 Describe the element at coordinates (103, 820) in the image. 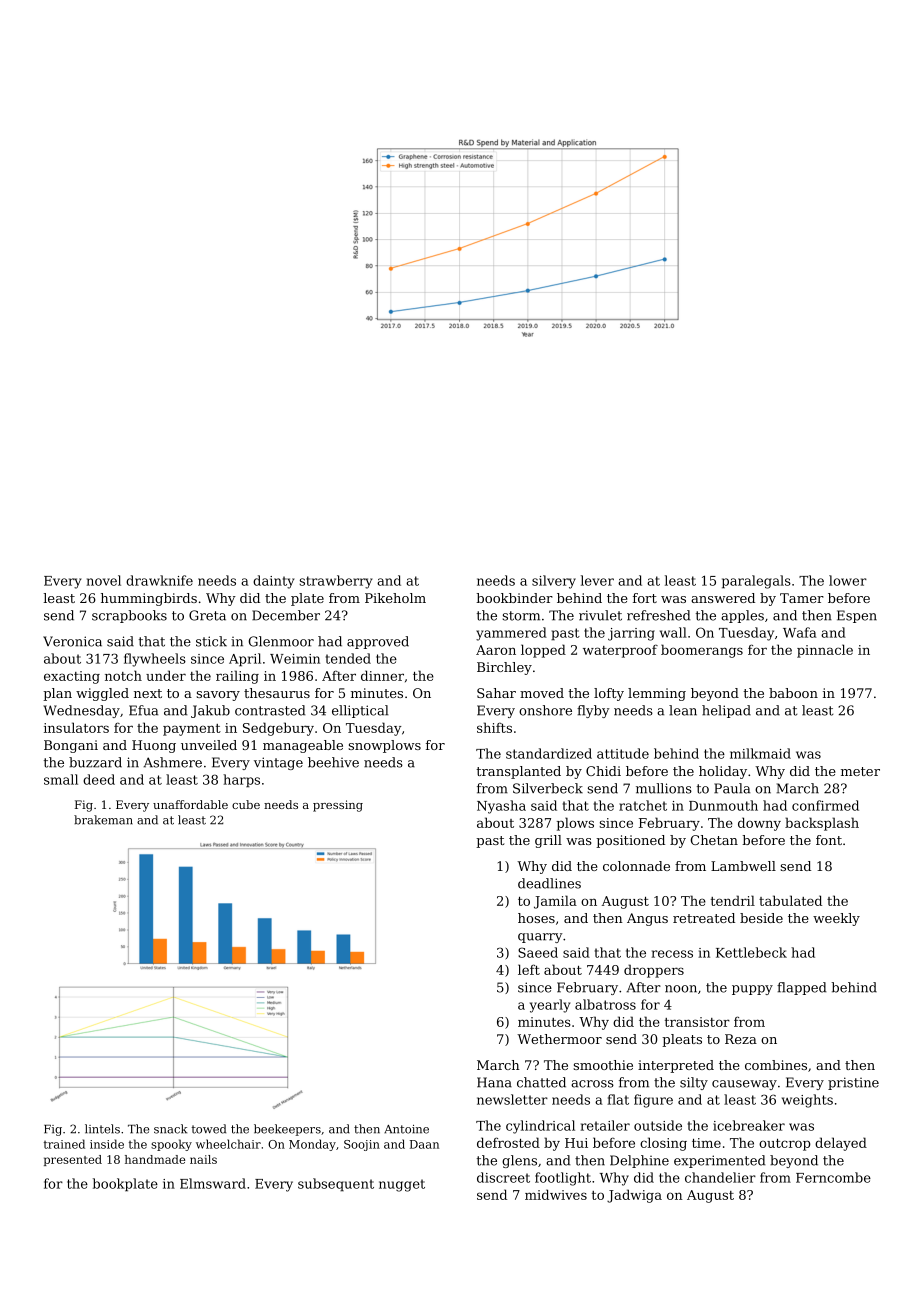

I see `brakeman` at that location.
